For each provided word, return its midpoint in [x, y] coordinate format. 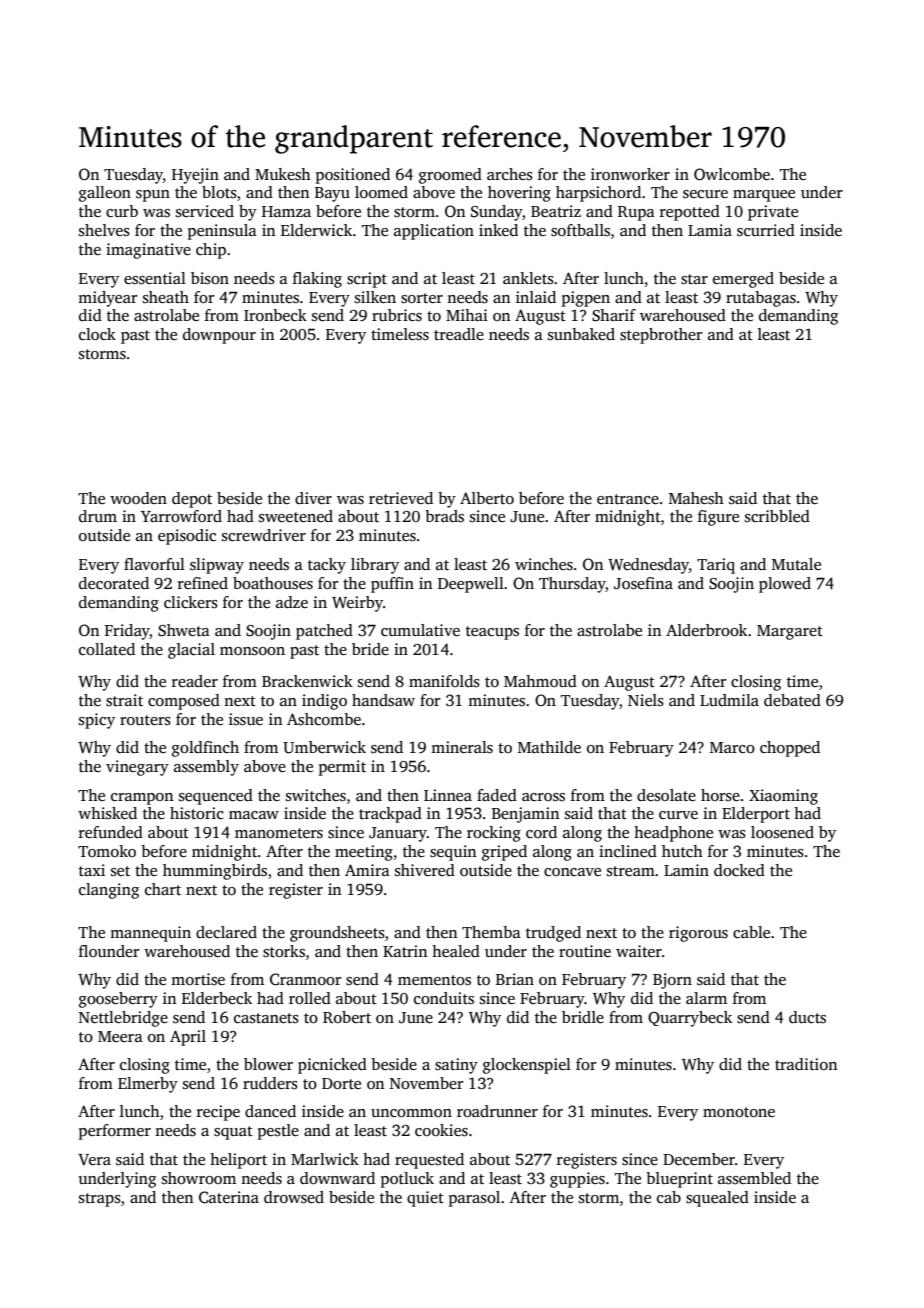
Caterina [229, 1197]
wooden [138, 498]
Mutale [796, 564]
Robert [347, 1017]
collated [107, 649]
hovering [519, 194]
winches [544, 564]
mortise [198, 979]
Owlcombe [732, 174]
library [375, 566]
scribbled [777, 516]
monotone [739, 1112]
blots [219, 192]
